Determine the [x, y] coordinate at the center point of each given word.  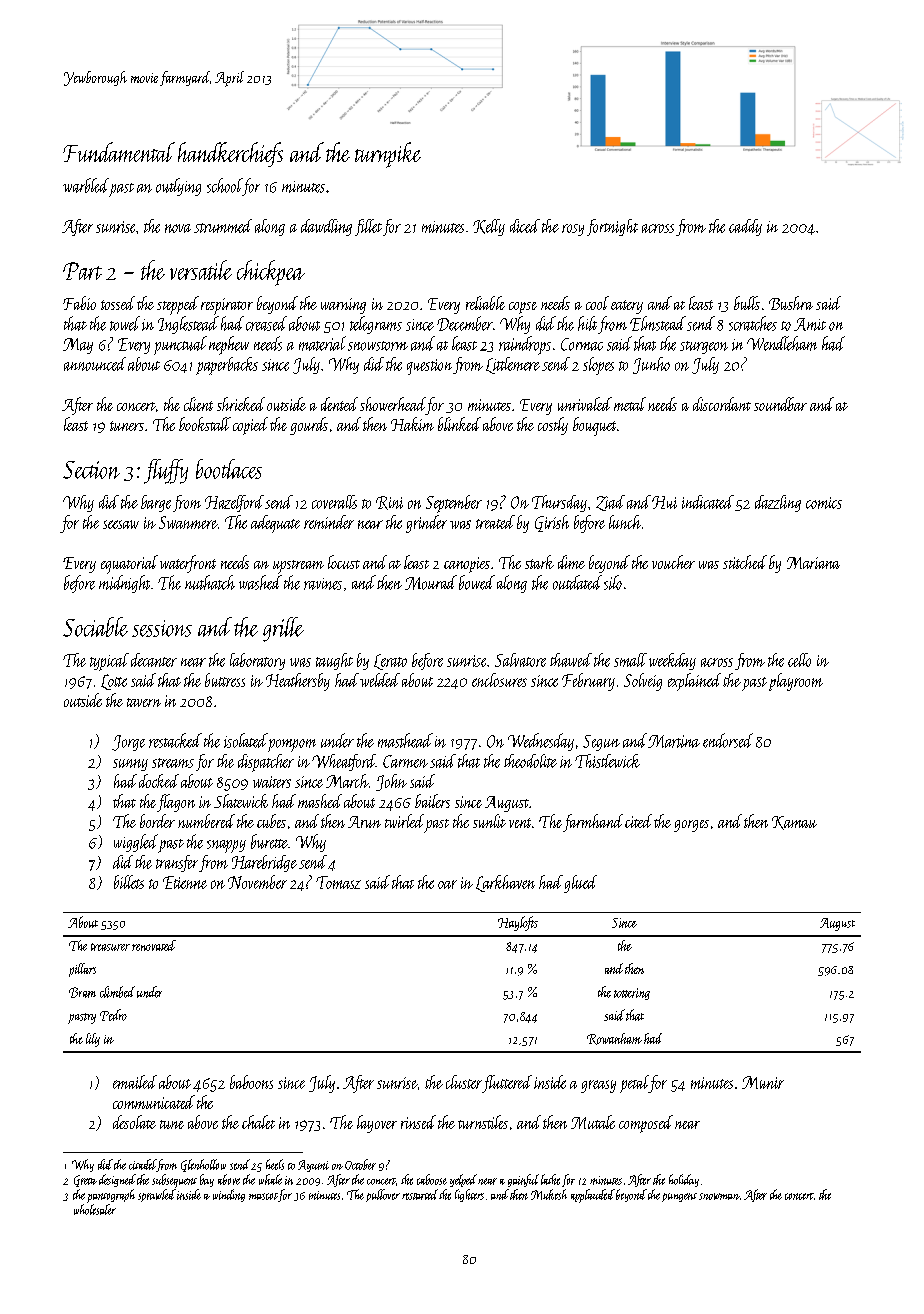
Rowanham [614, 1039]
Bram [82, 992]
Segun [601, 743]
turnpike [388, 155]
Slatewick [241, 801]
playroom [796, 682]
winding [229, 1195]
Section [91, 470]
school [224, 185]
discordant [722, 404]
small [630, 660]
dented [339, 404]
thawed [571, 660]
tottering [632, 994]
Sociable [95, 627]
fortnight [612, 227]
